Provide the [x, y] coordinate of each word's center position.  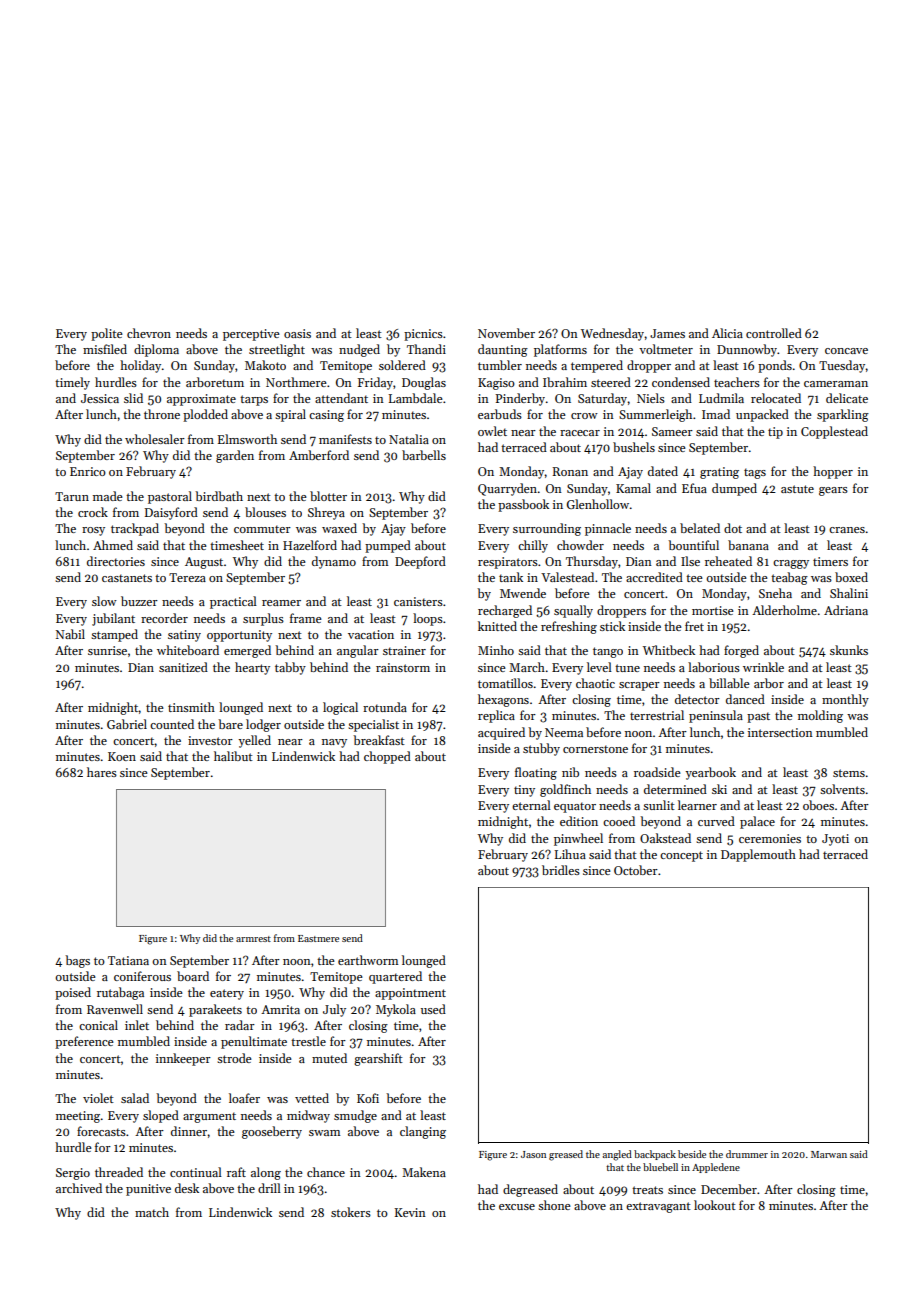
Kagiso [496, 384]
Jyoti [835, 840]
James [667, 333]
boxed [851, 577]
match [152, 1212]
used [433, 1009]
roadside [657, 772]
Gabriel [127, 724]
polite [107, 334]
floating [536, 773]
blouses [265, 512]
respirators [508, 563]
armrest [253, 939]
